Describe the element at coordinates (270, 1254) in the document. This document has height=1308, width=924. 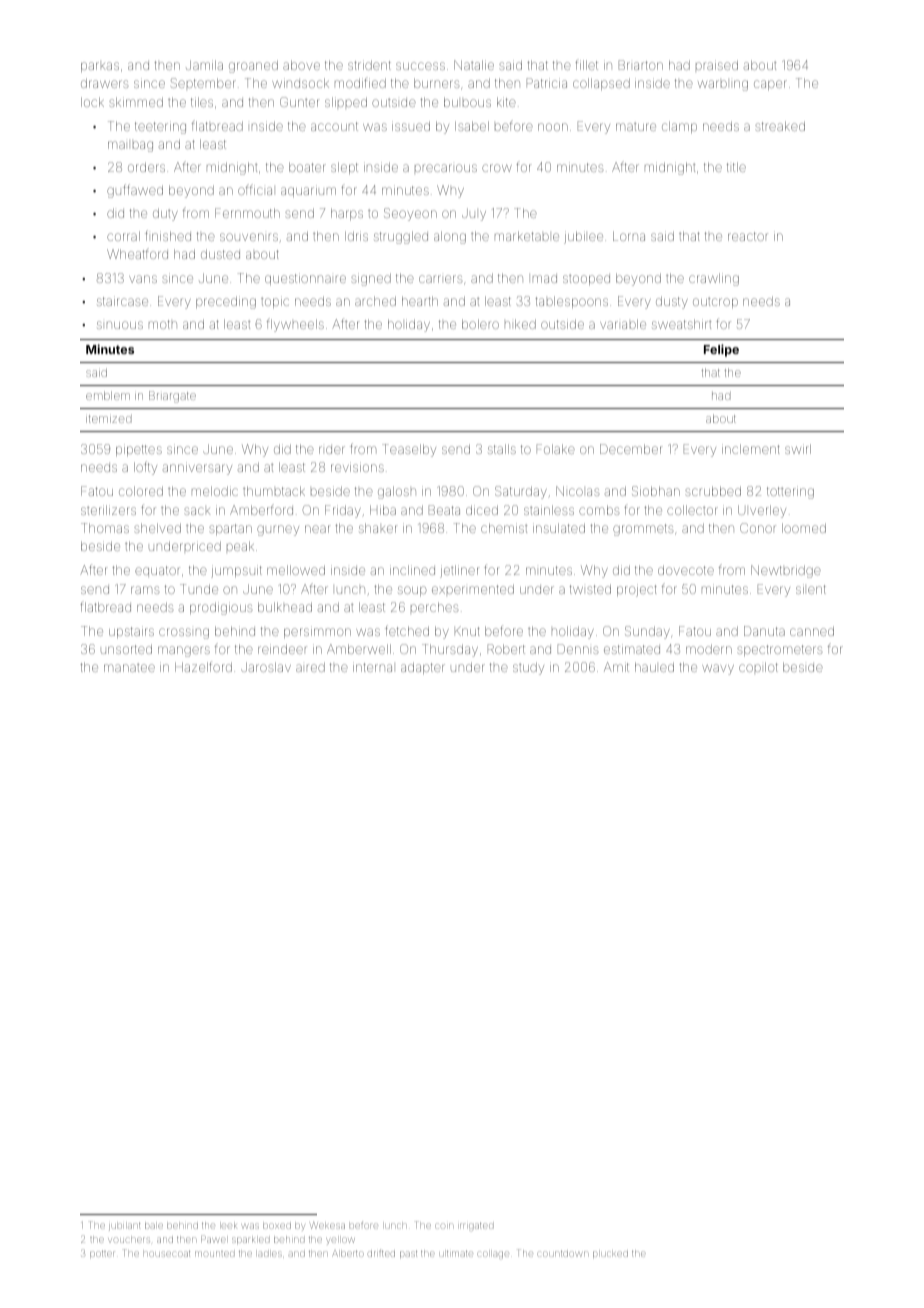
I see `ladles` at that location.
